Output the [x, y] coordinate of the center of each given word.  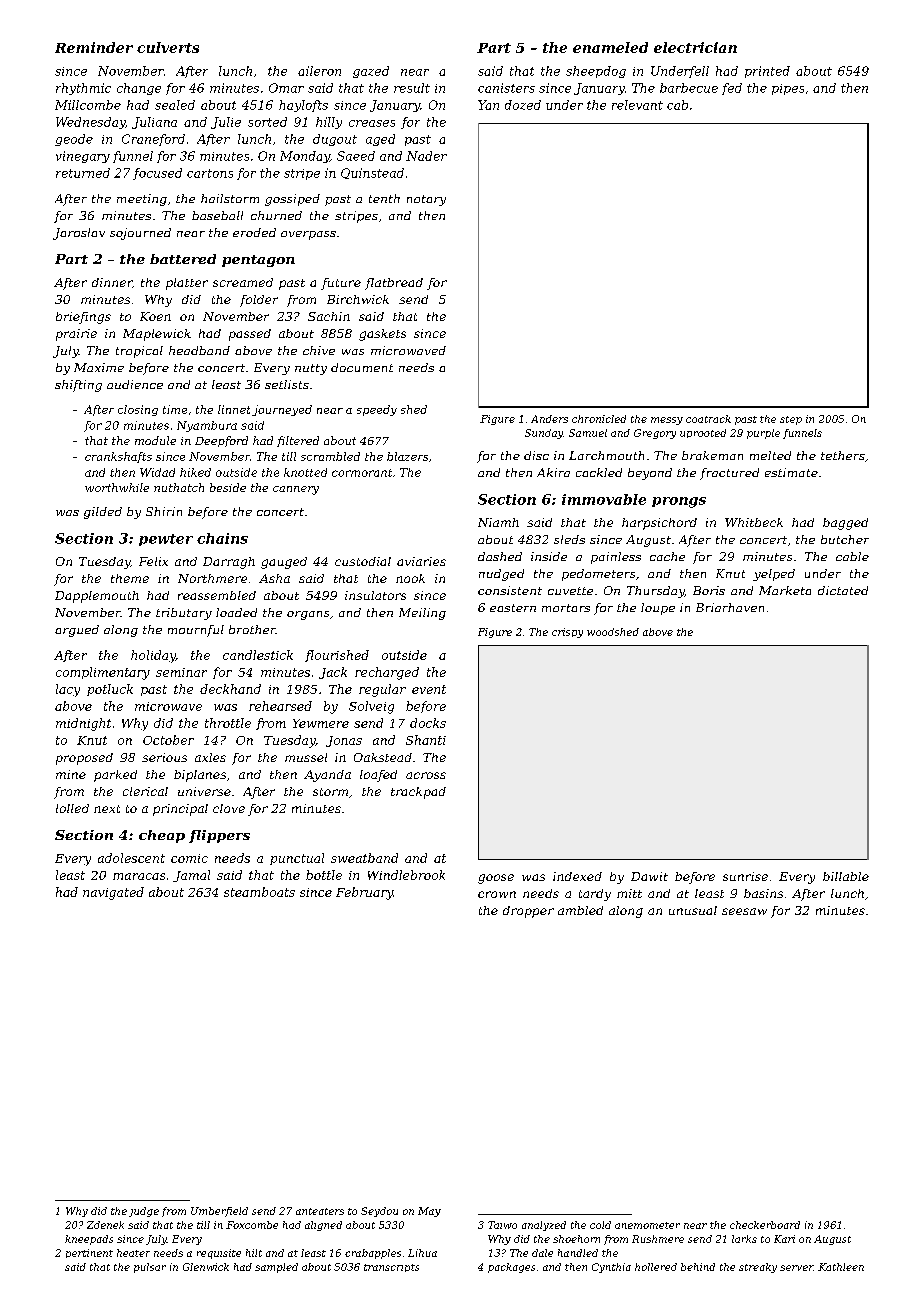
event [429, 689]
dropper [528, 912]
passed [250, 335]
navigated [113, 893]
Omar [286, 88]
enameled [610, 47]
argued [77, 631]
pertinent [89, 1253]
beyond [650, 474]
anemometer [647, 1225]
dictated [843, 590]
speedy [377, 410]
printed [767, 72]
